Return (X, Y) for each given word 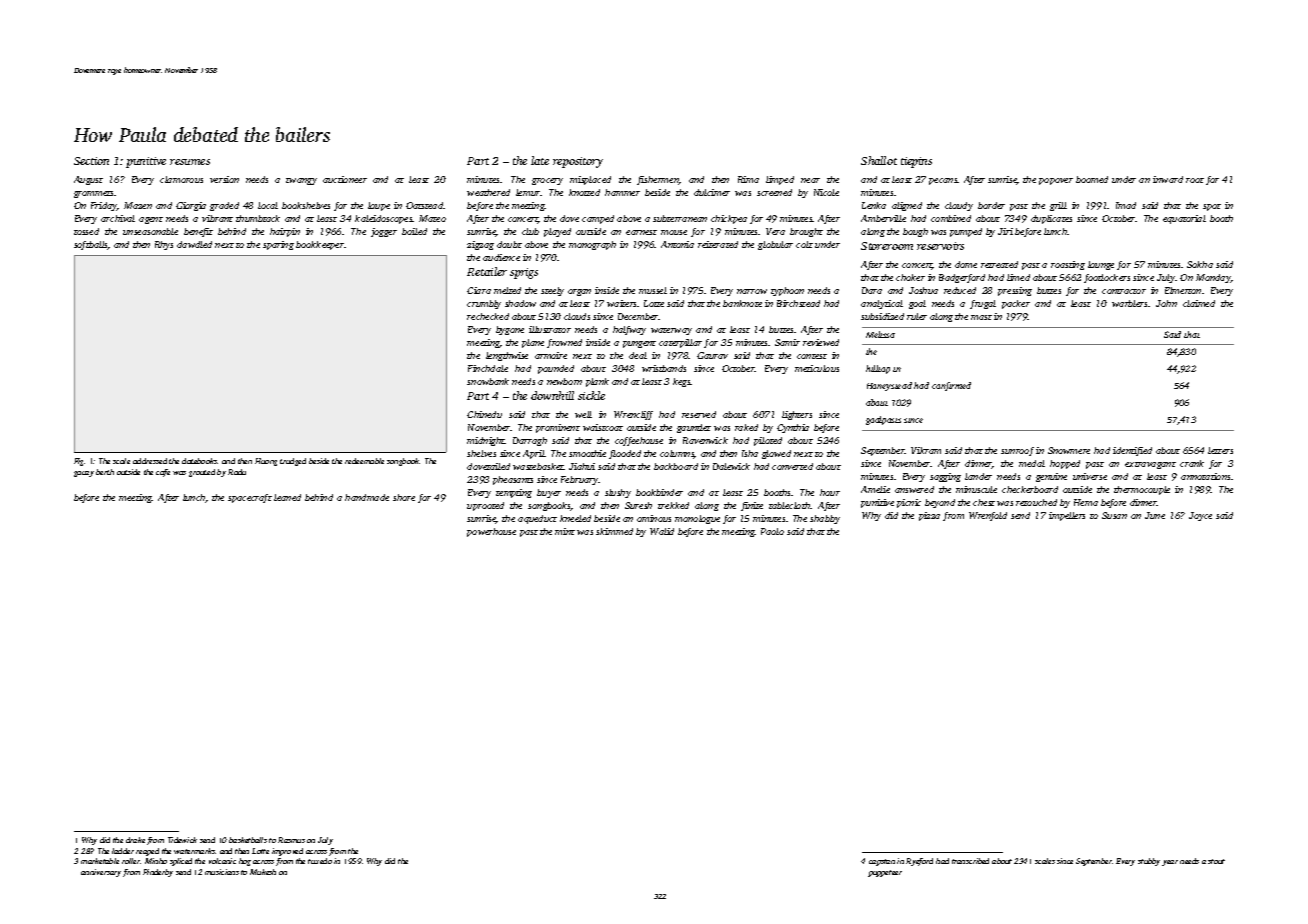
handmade (367, 497)
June (1155, 515)
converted (792, 466)
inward (1168, 179)
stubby (1149, 862)
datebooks (199, 461)
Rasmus (291, 840)
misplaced (590, 180)
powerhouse (491, 532)
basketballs (248, 840)
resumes (190, 162)
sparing (278, 245)
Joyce (1200, 516)
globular (775, 245)
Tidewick (182, 840)
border (991, 205)
